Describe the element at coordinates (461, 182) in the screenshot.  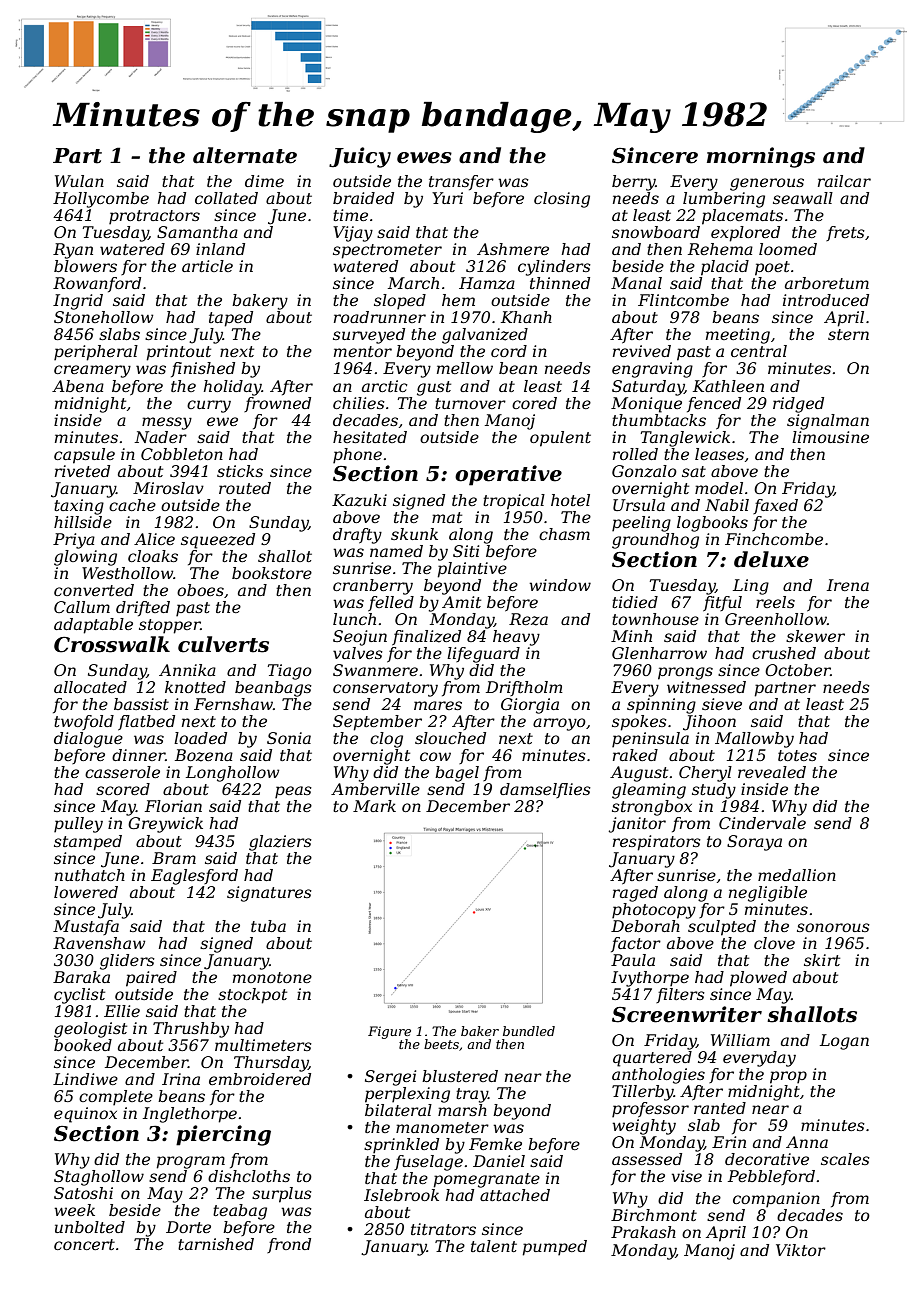
I see `transfer` at that location.
